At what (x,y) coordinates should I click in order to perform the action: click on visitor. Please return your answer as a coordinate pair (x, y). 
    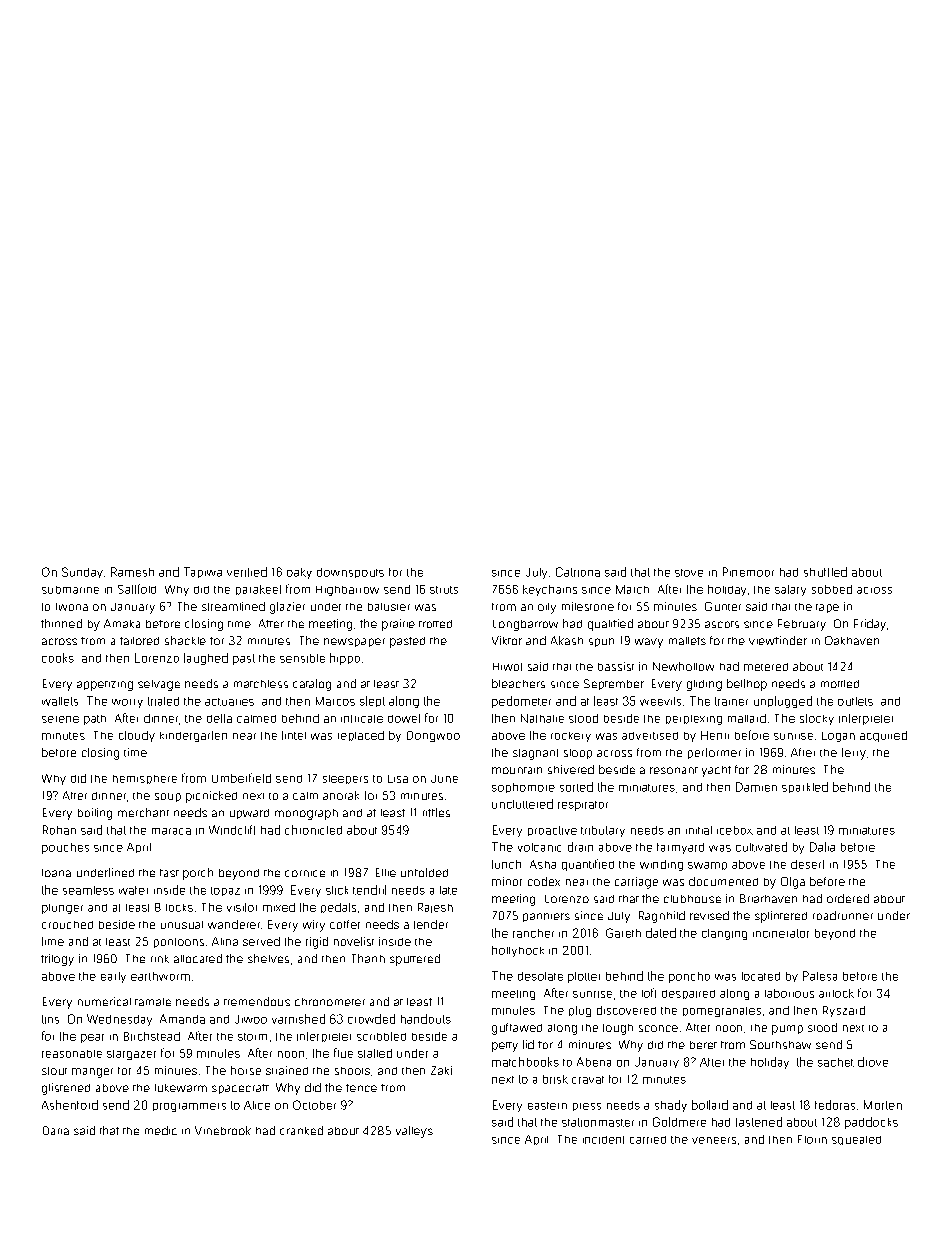
    Looking at the image, I should click on (242, 907).
